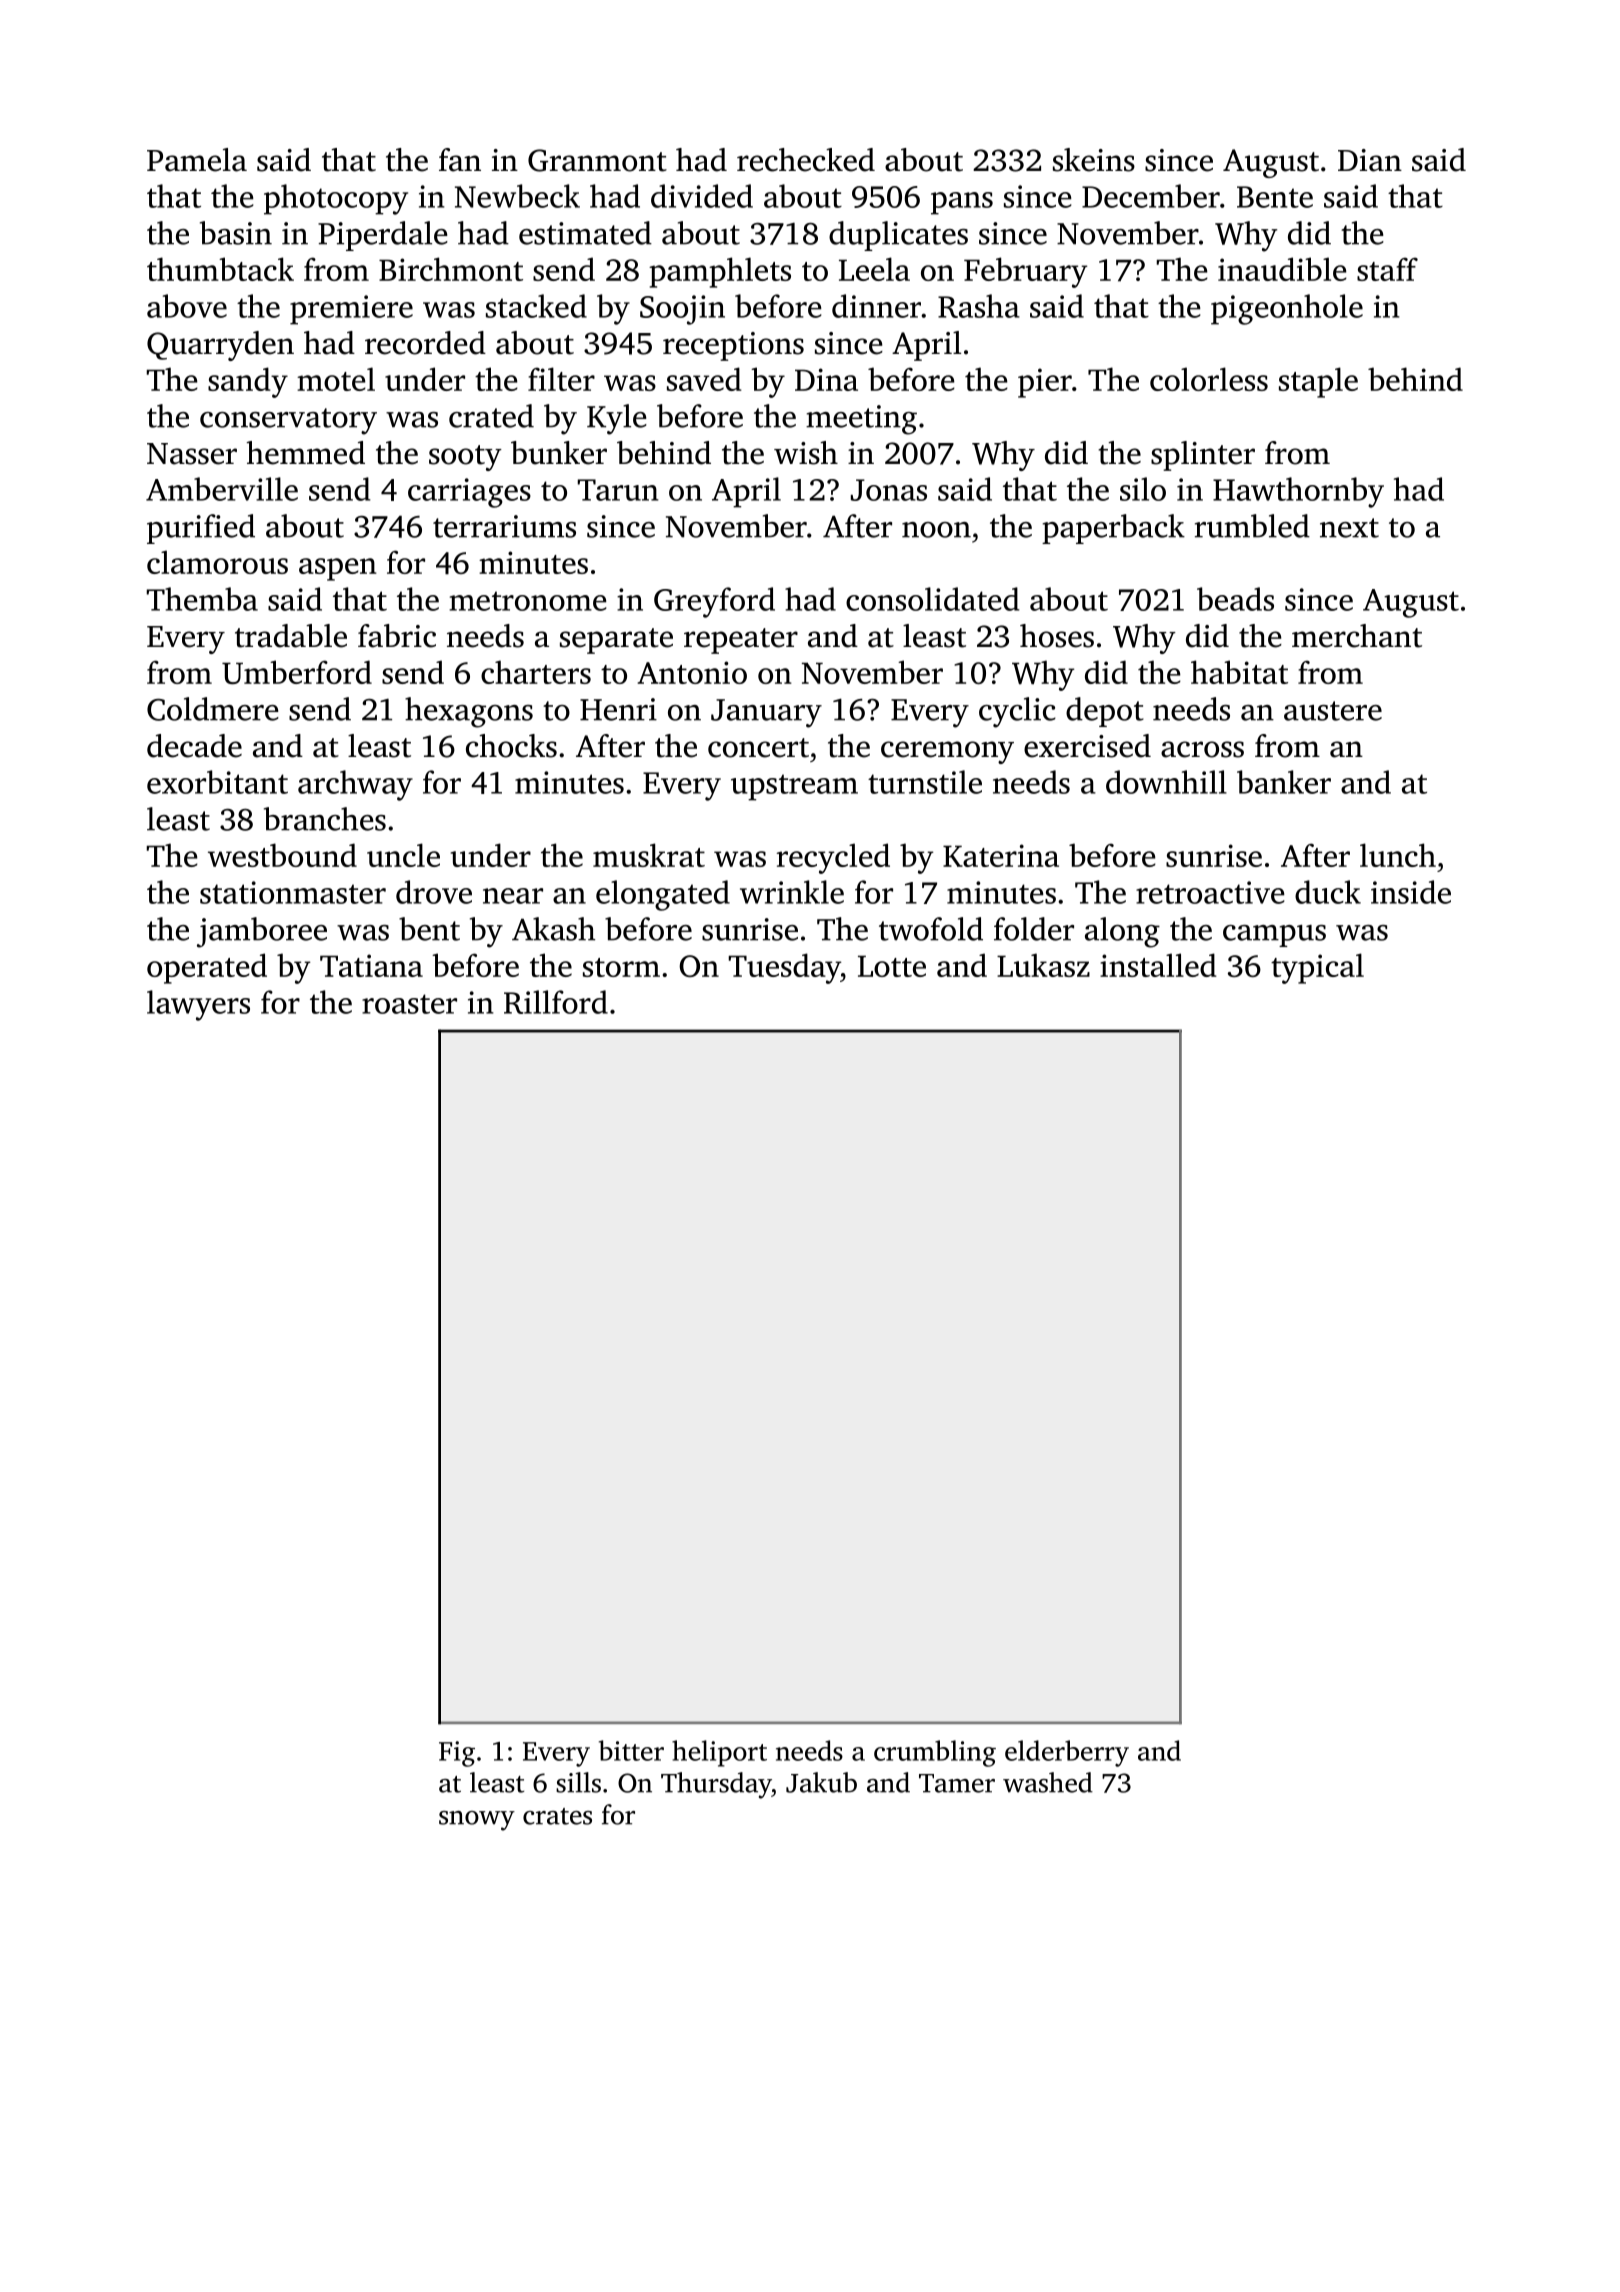  Describe the element at coordinates (821, 1782) in the page. I see `Jakub` at that location.
